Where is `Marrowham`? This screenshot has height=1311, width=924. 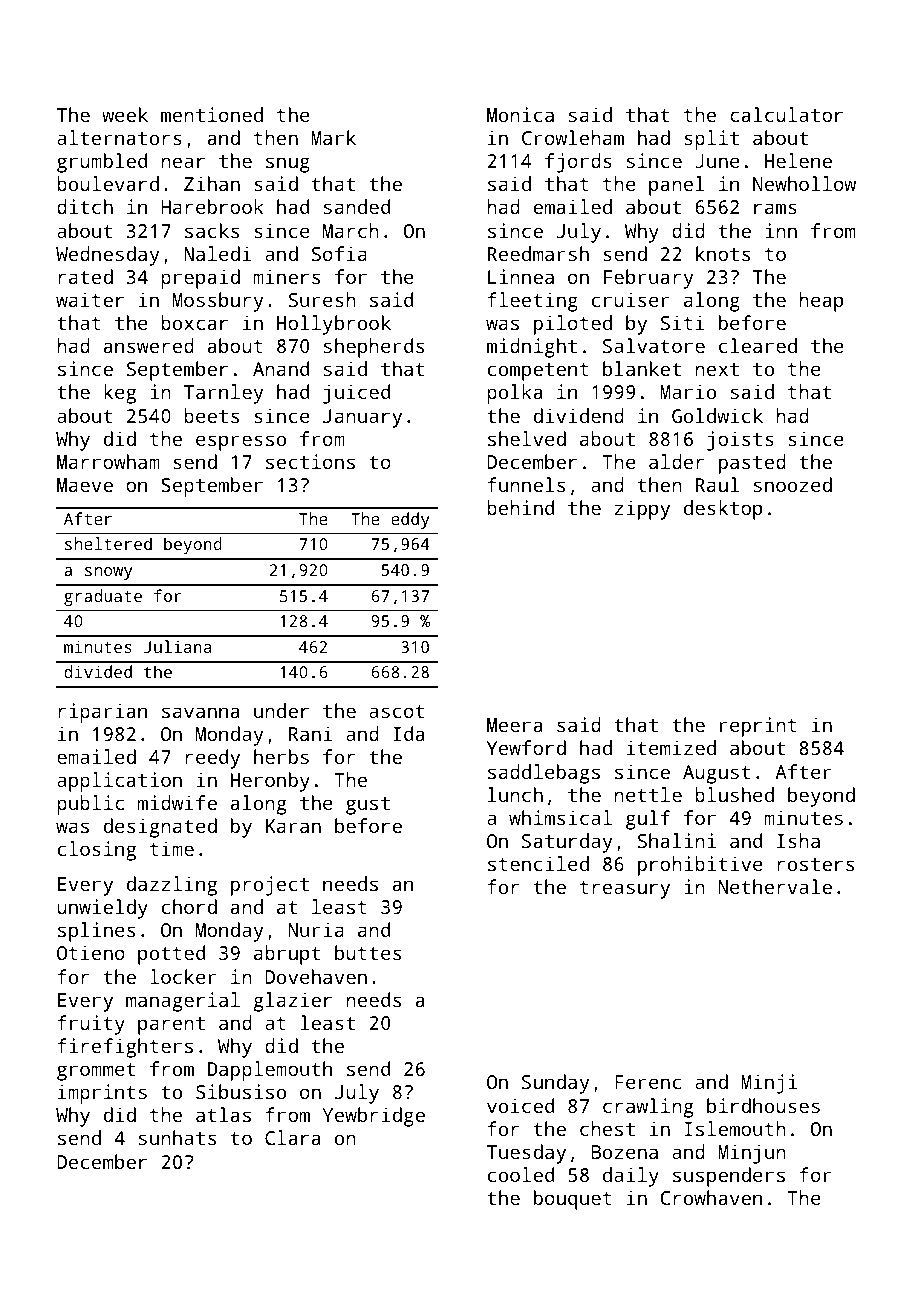 Marrowham is located at coordinates (108, 461).
